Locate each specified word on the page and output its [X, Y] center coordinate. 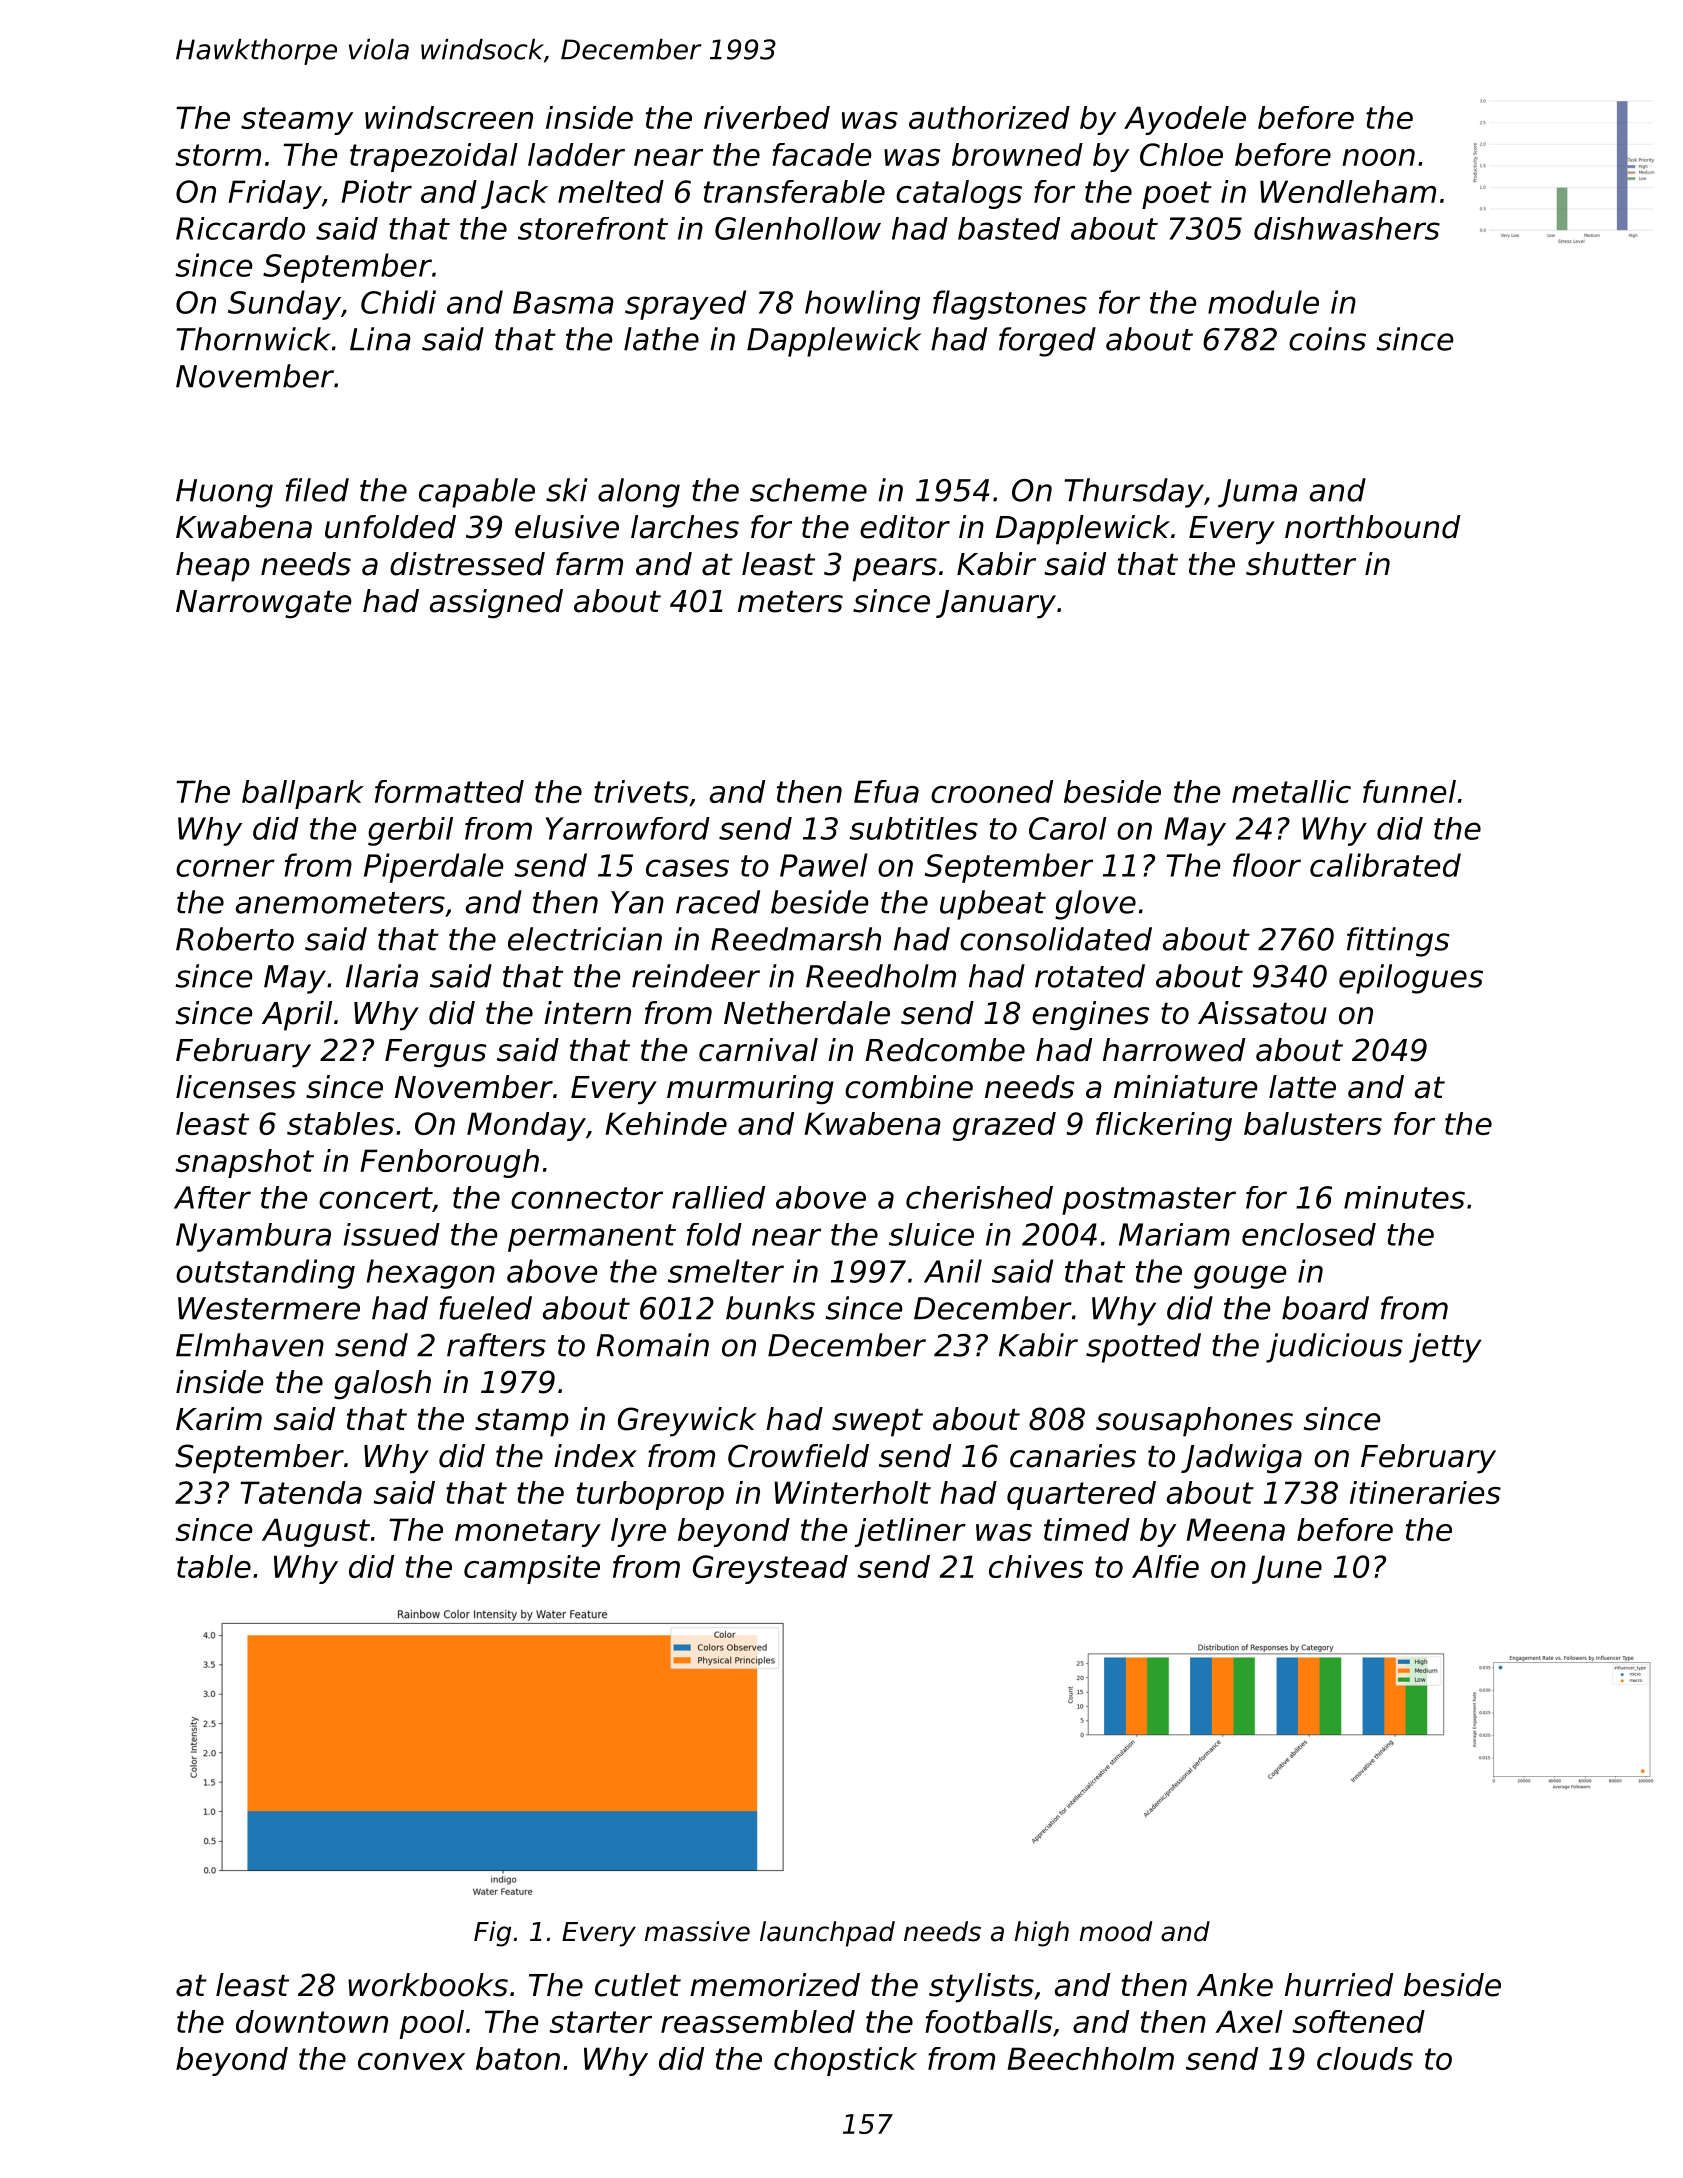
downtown [312, 2021]
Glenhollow [798, 228]
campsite [532, 1569]
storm [218, 155]
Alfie [1165, 1566]
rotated [1090, 976]
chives [1036, 1566]
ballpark [303, 794]
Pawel [824, 865]
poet [1177, 195]
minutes [1404, 1197]
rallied [718, 1197]
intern [587, 1013]
